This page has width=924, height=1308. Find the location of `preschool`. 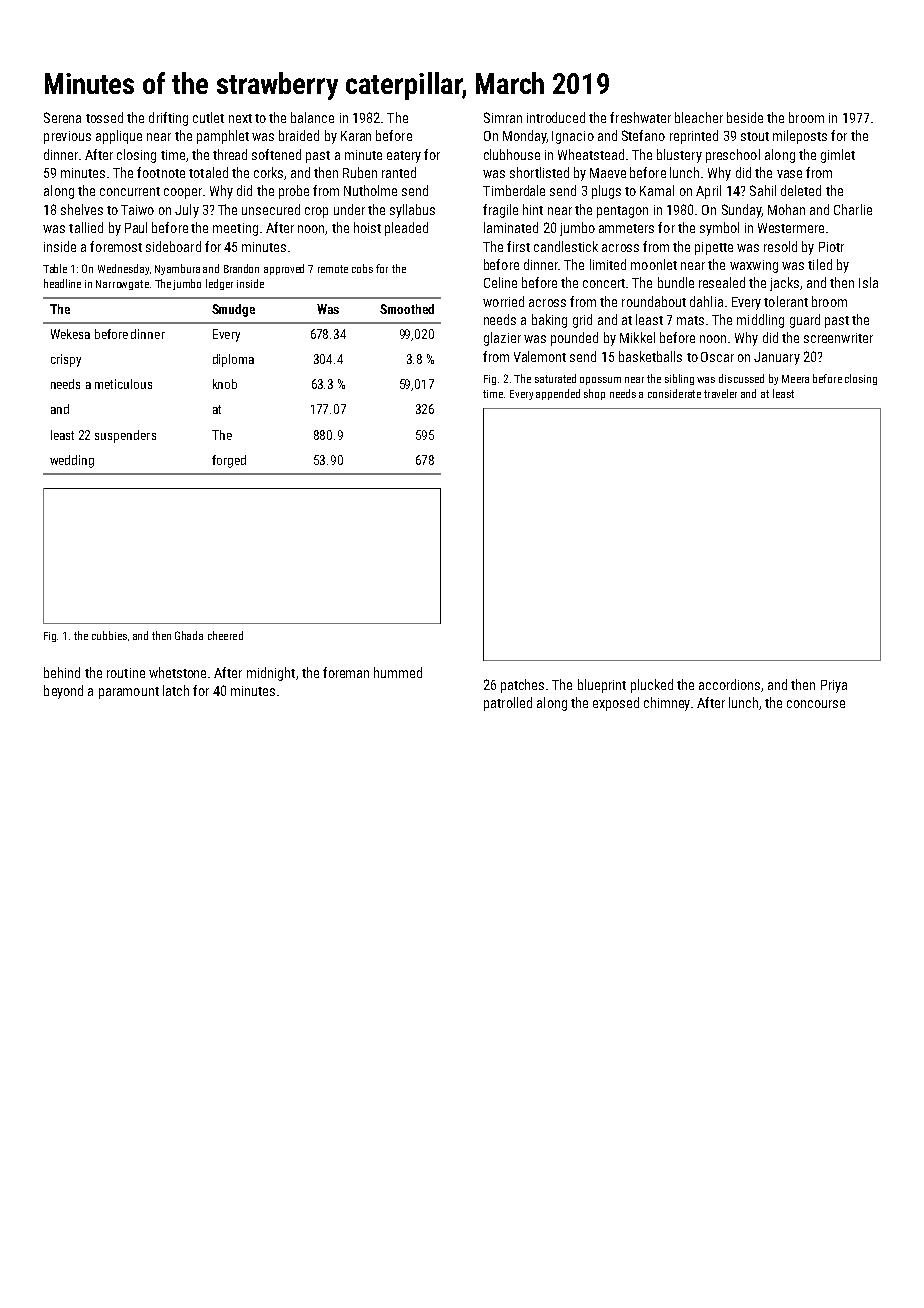

preschool is located at coordinates (733, 156).
